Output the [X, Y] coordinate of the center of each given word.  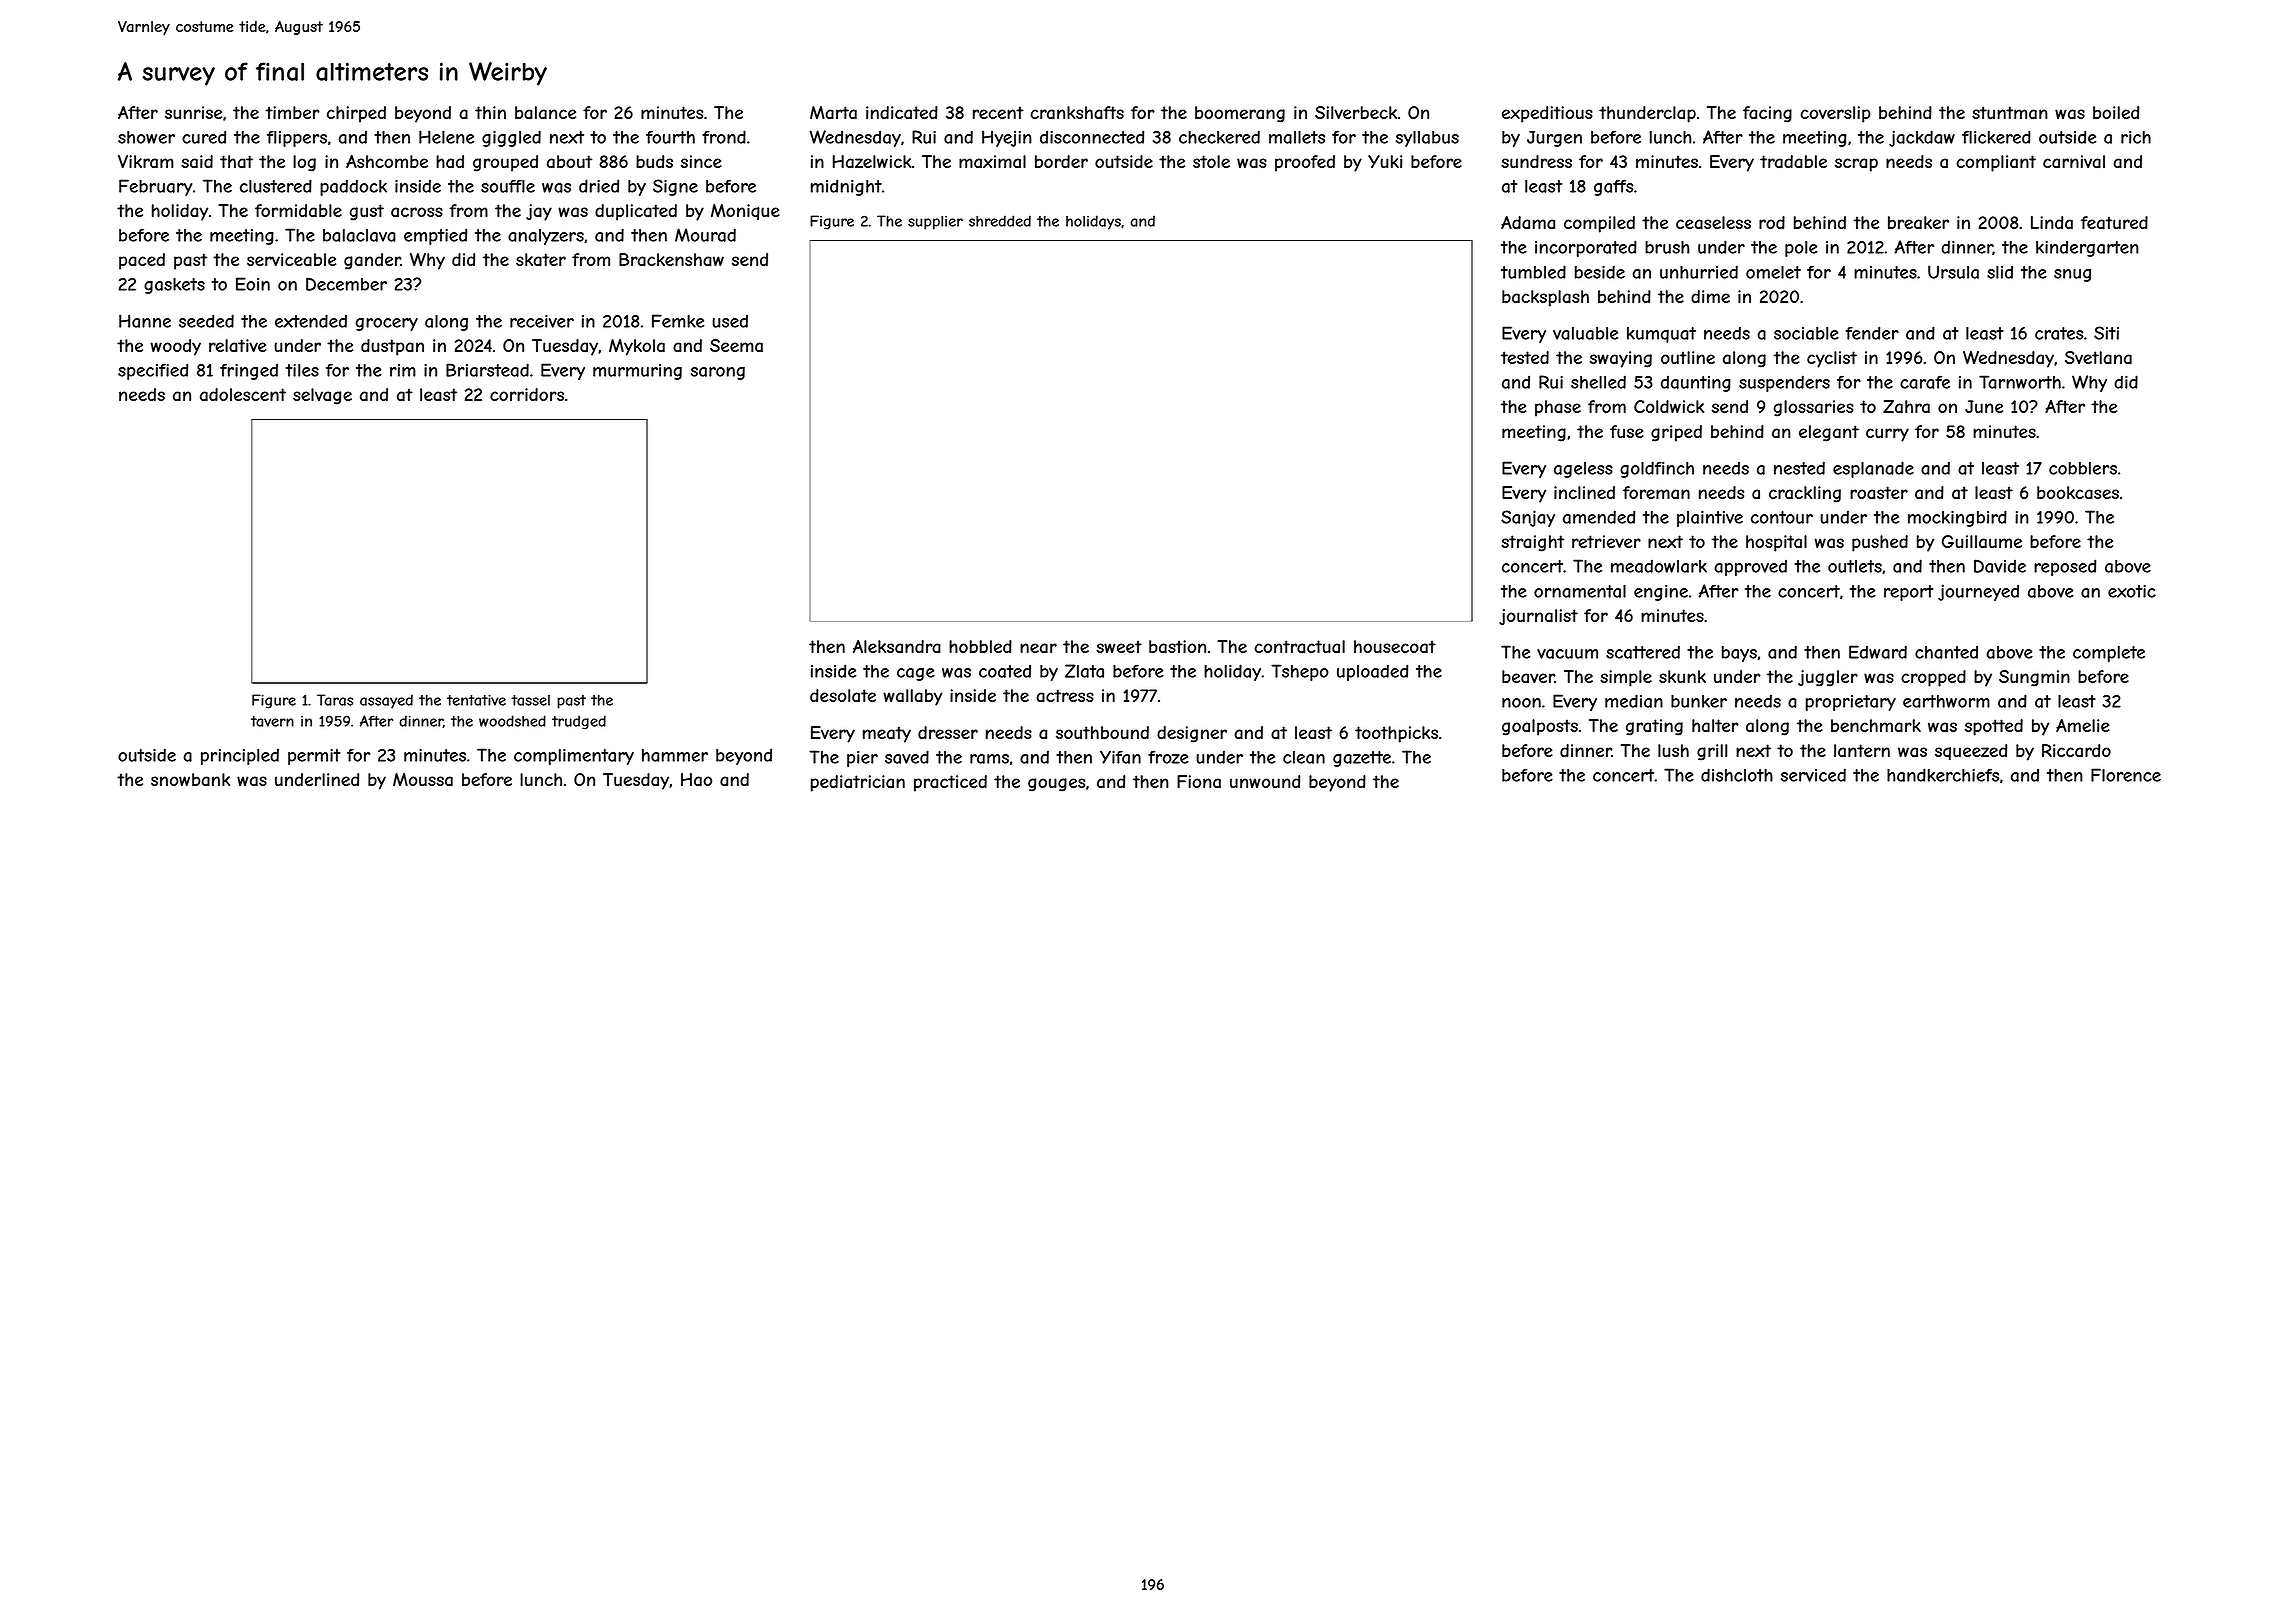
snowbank [190, 780]
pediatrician [858, 783]
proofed [1305, 163]
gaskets [174, 286]
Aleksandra [897, 647]
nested [1799, 468]
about [569, 162]
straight [1532, 543]
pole [1801, 249]
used [730, 321]
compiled [1599, 224]
